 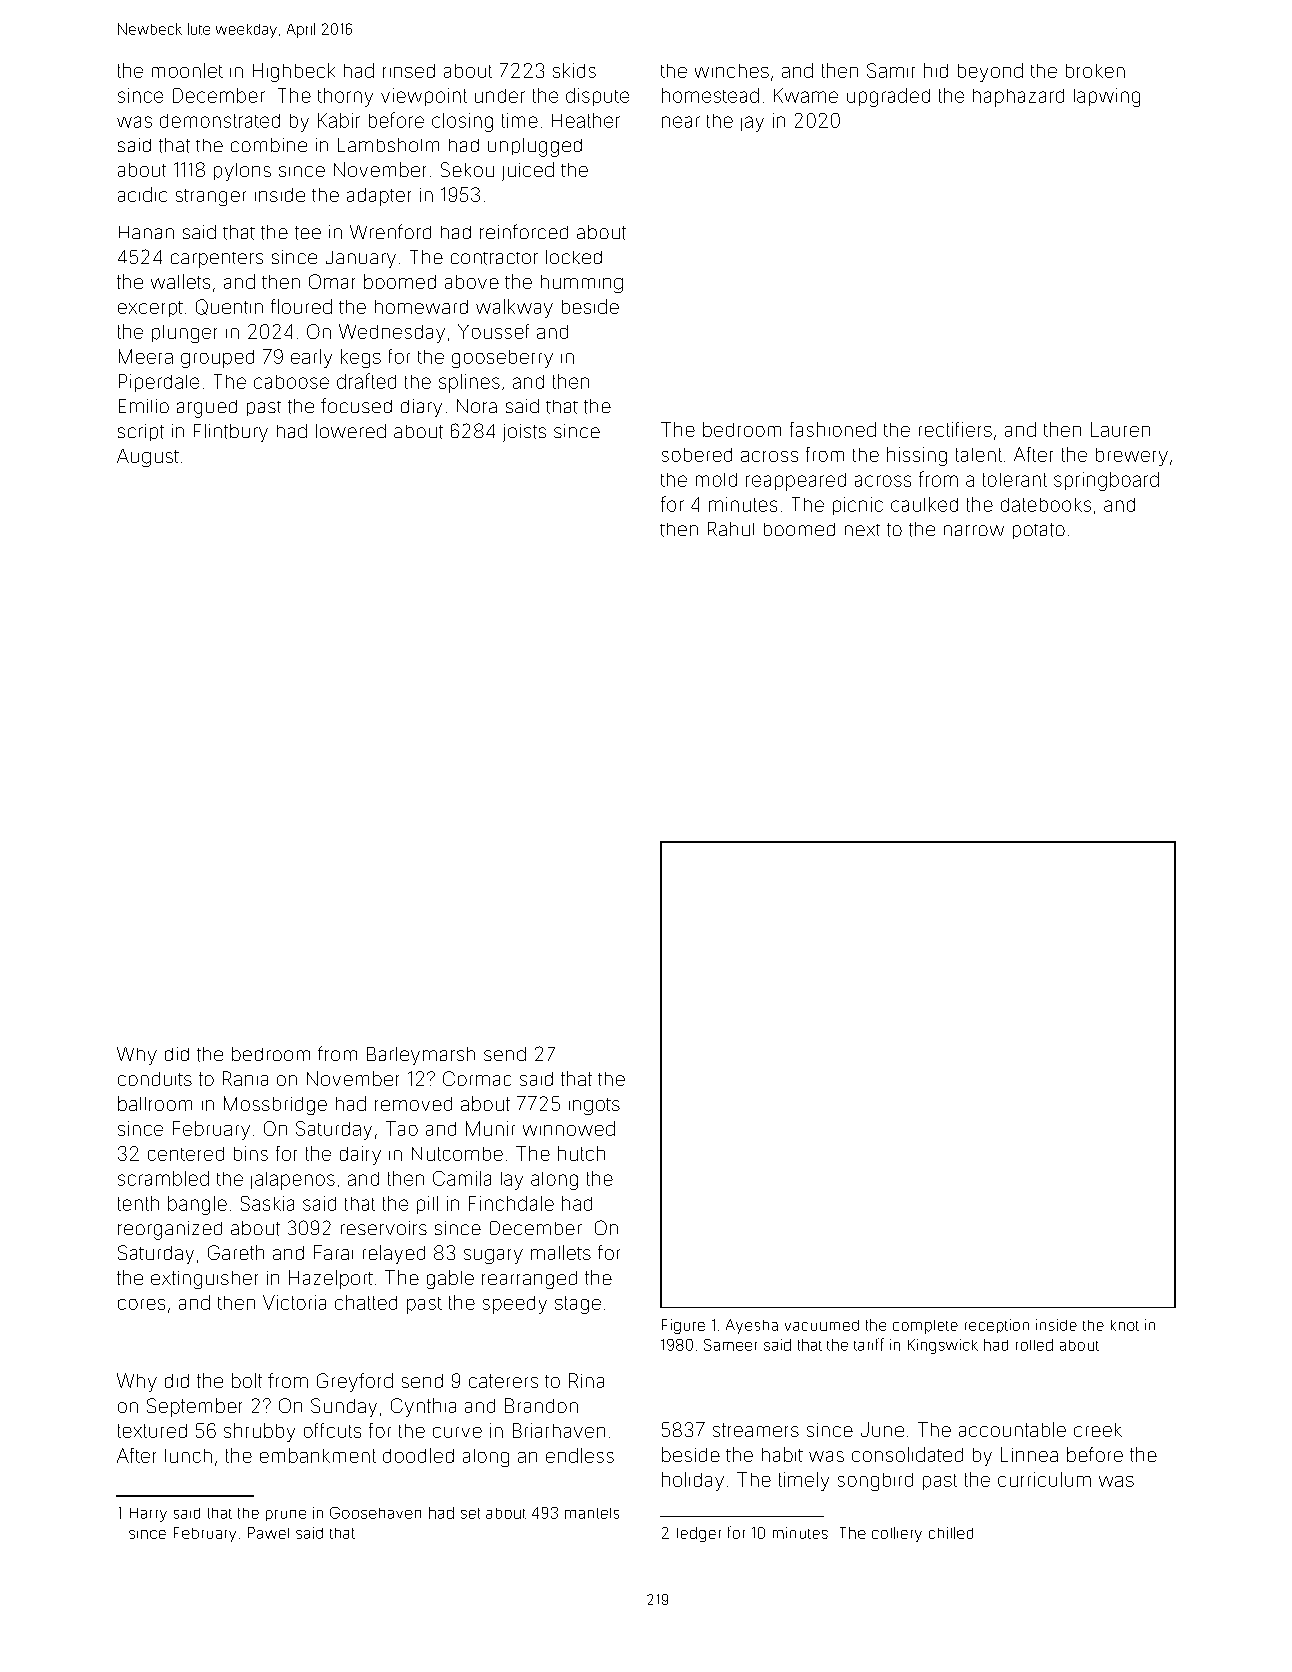 What do you see at coordinates (351, 431) in the image?
I see `lowered` at bounding box center [351, 431].
